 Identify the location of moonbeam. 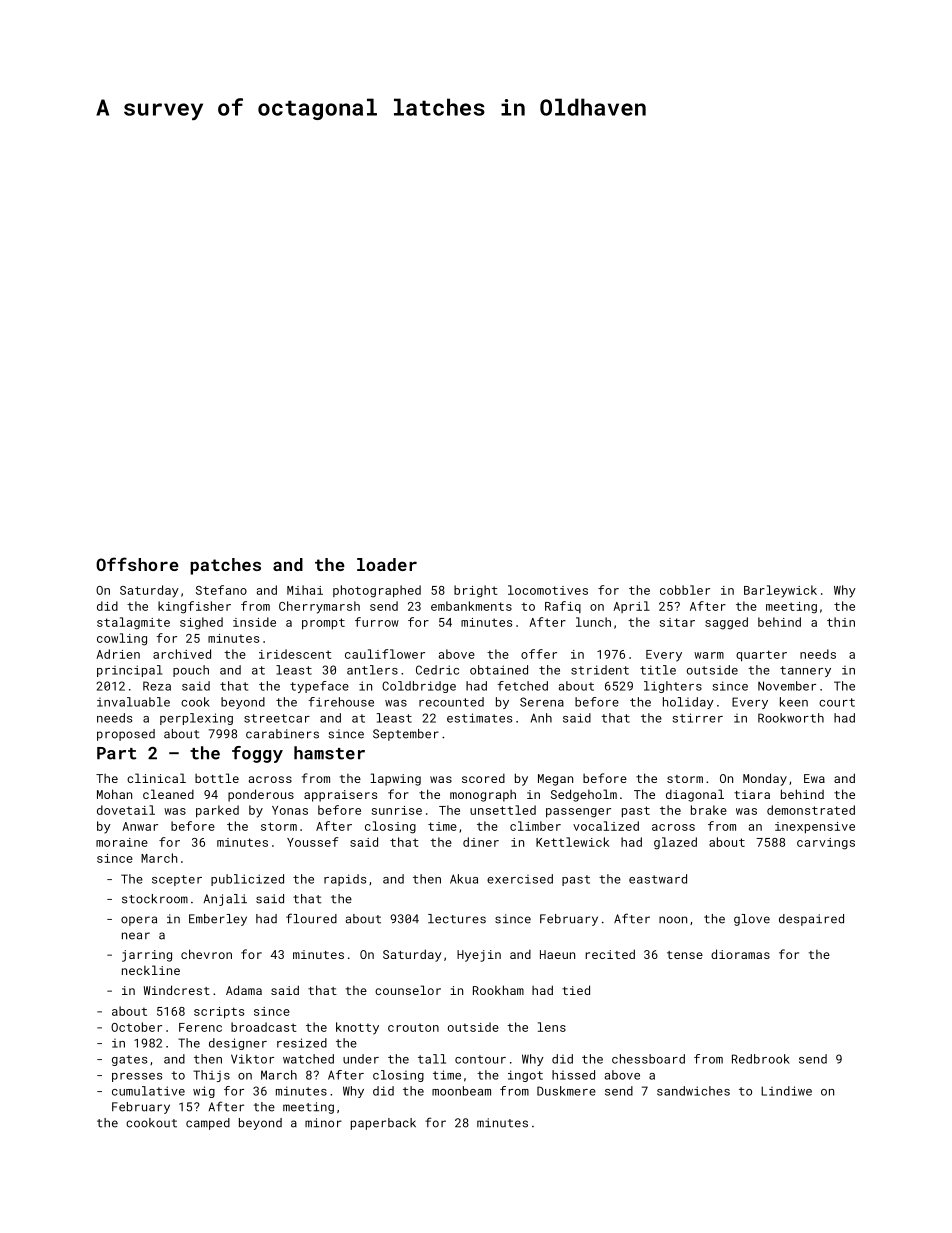
(461, 1091).
